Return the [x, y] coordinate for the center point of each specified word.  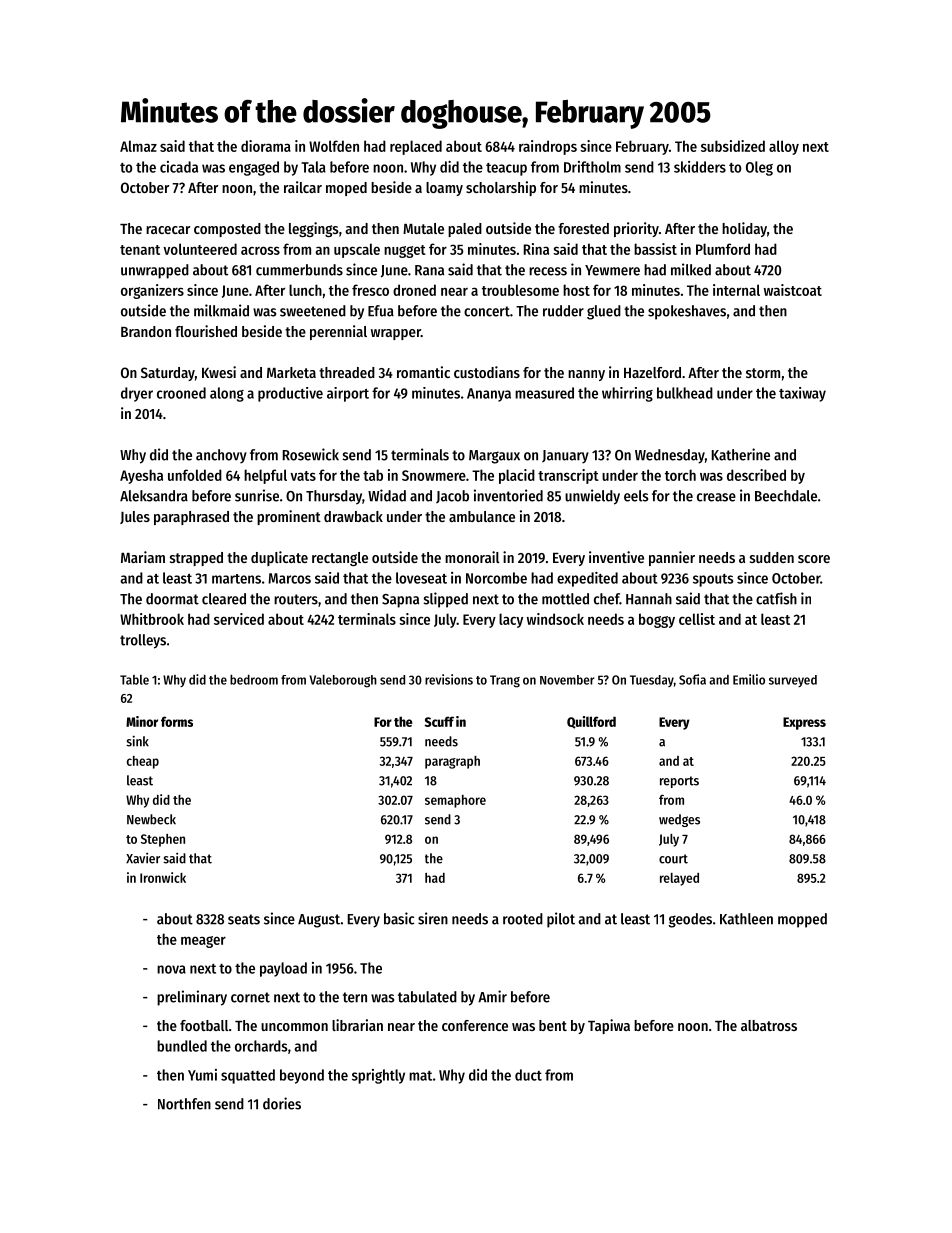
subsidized [733, 146]
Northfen [184, 1104]
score [814, 559]
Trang [505, 681]
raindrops [548, 147]
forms [177, 721]
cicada [179, 167]
